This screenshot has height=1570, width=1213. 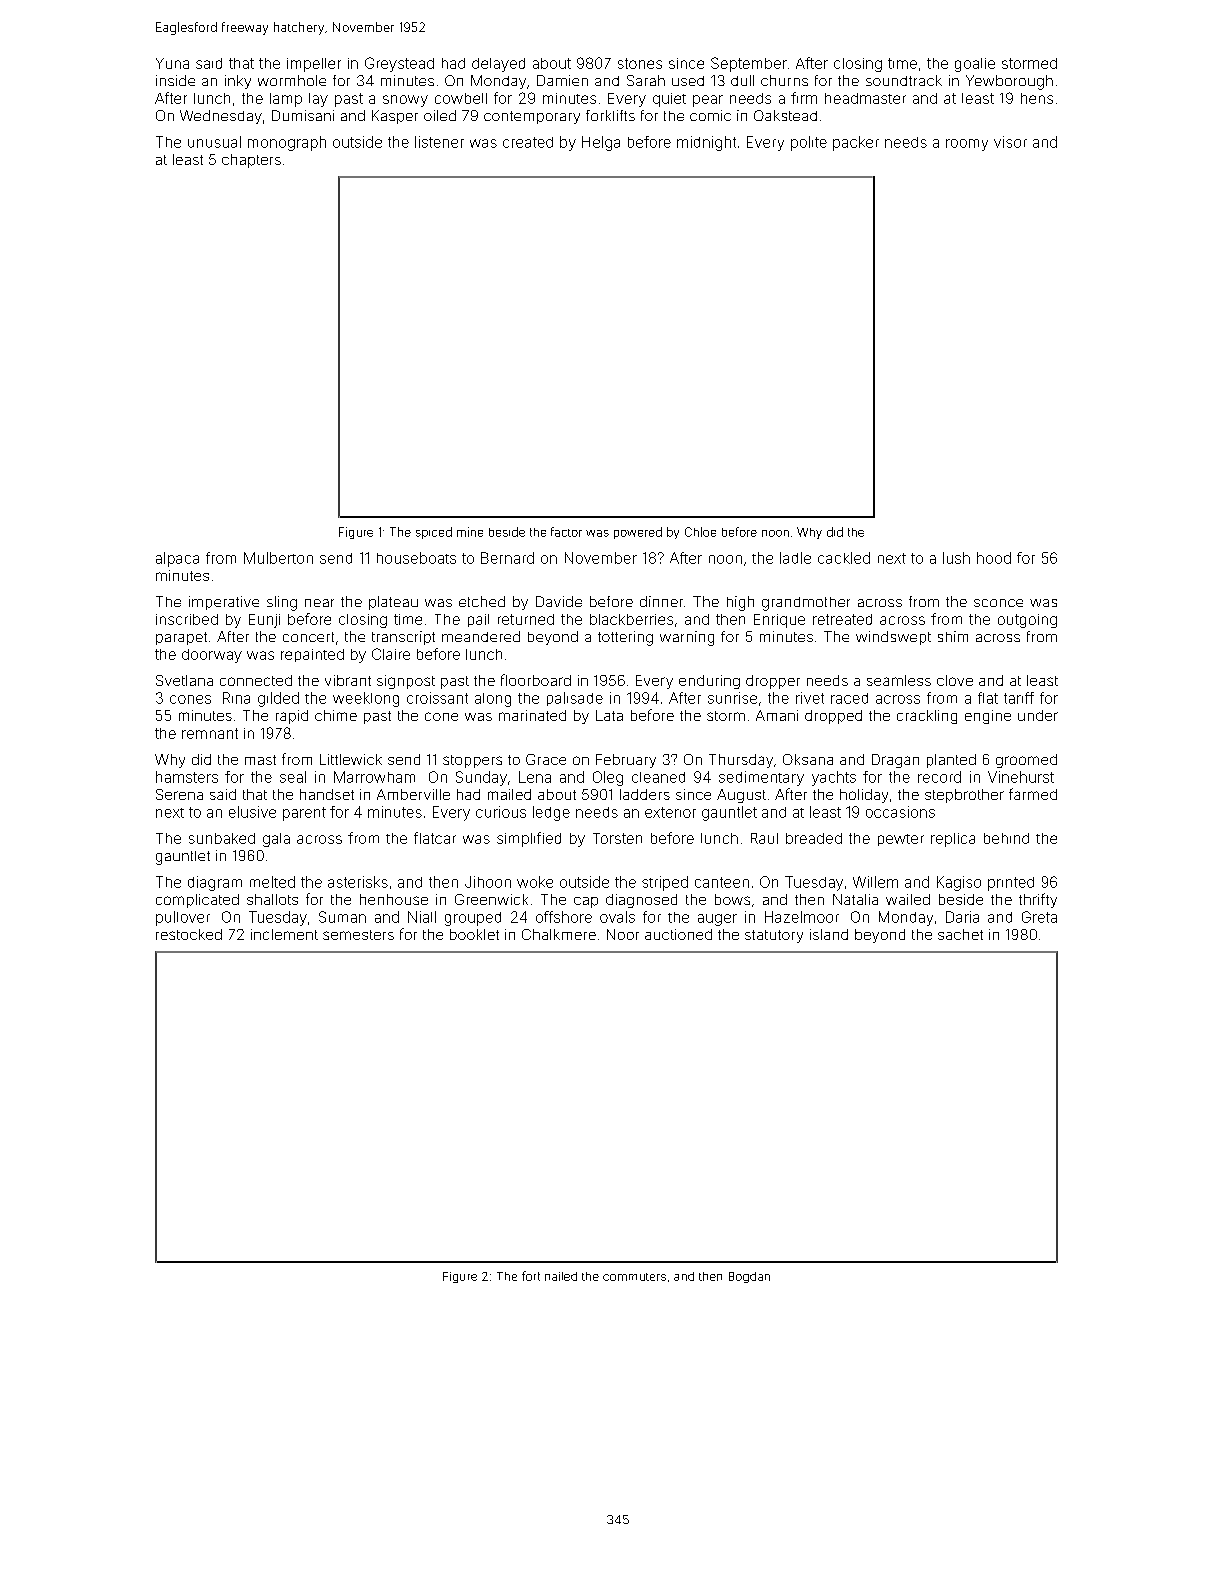 I want to click on spiced, so click(x=434, y=533).
